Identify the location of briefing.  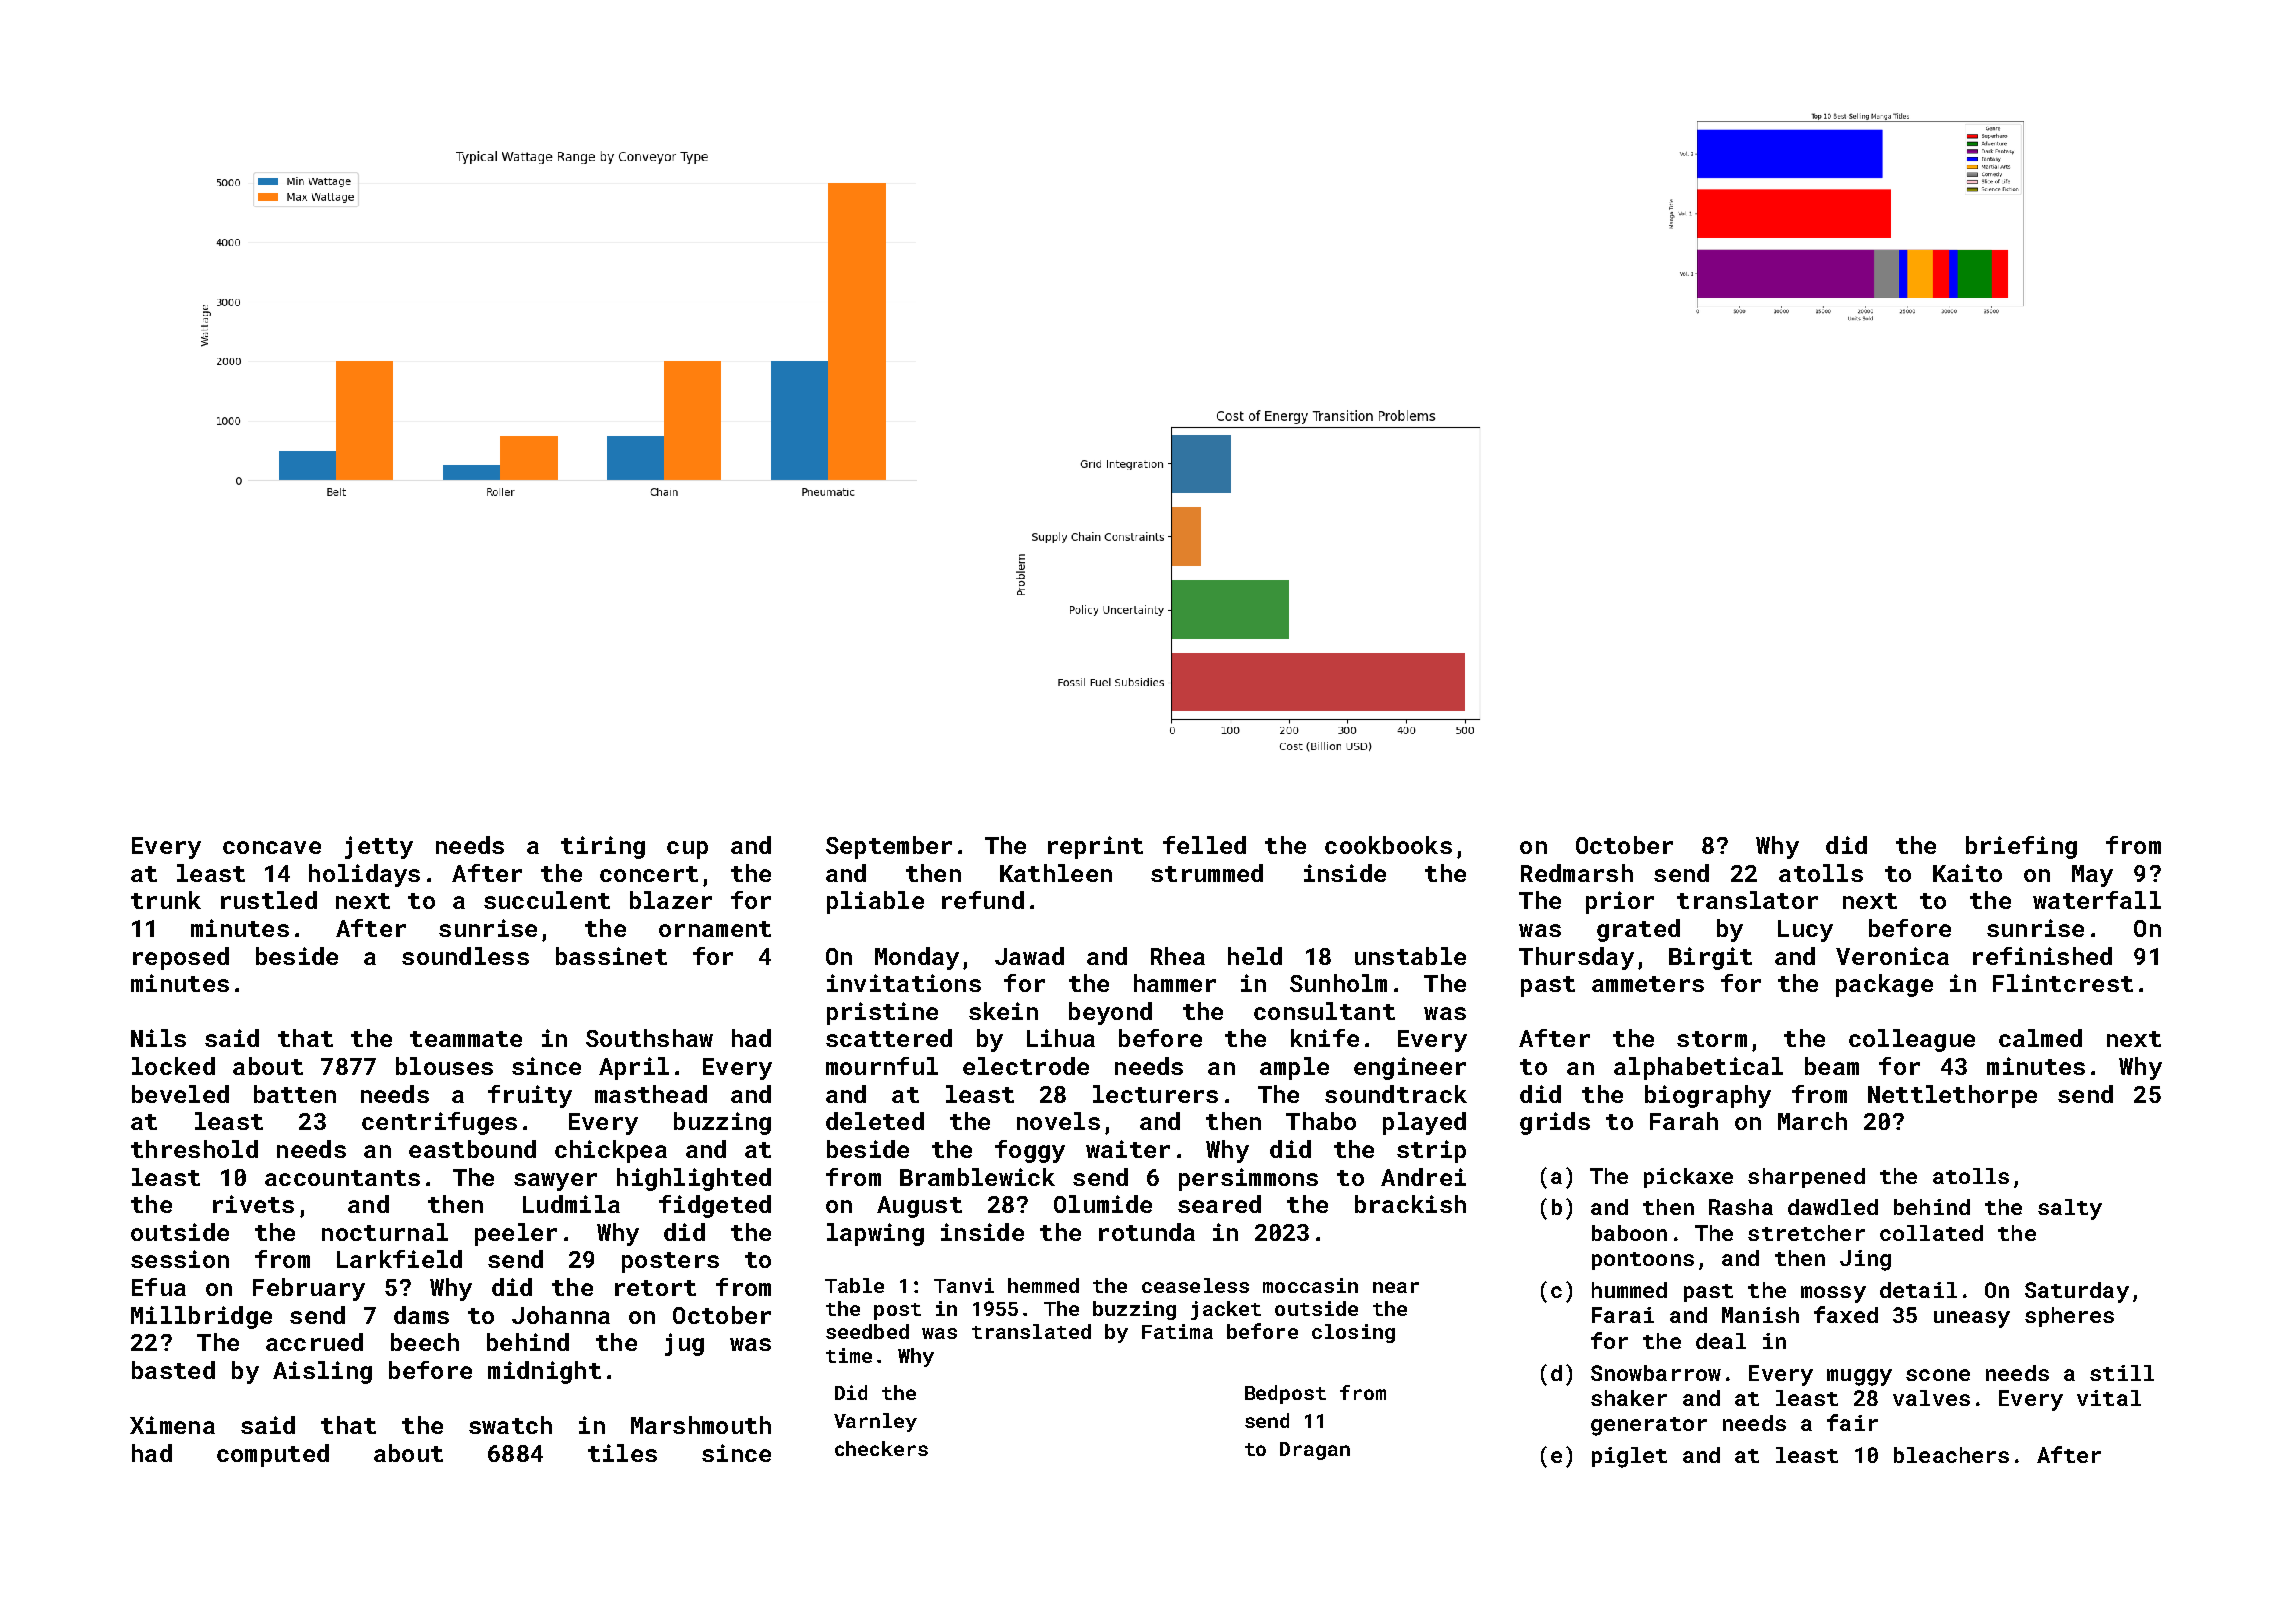
(2021, 847).
